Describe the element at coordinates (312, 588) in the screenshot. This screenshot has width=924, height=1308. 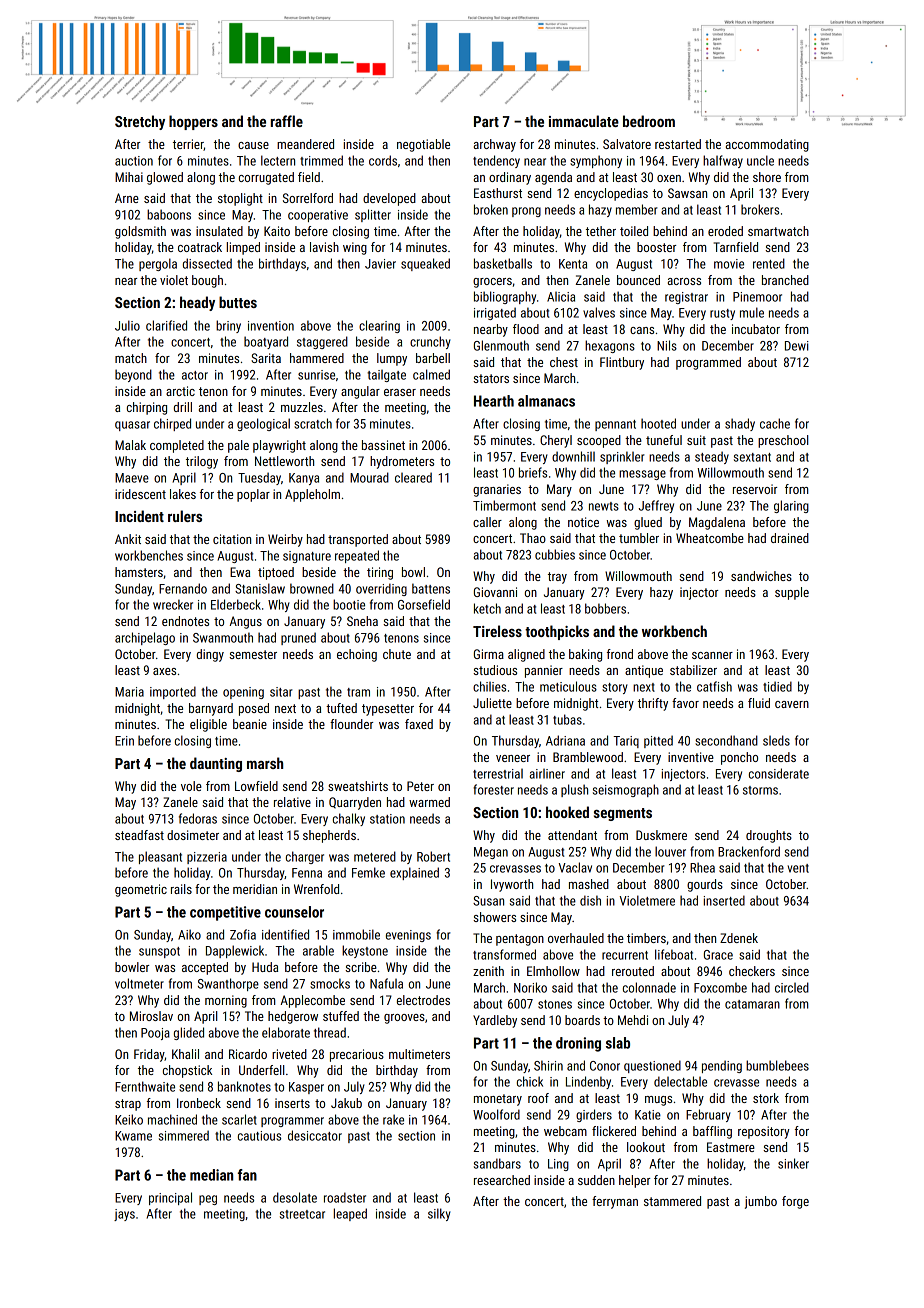
I see `browned` at that location.
